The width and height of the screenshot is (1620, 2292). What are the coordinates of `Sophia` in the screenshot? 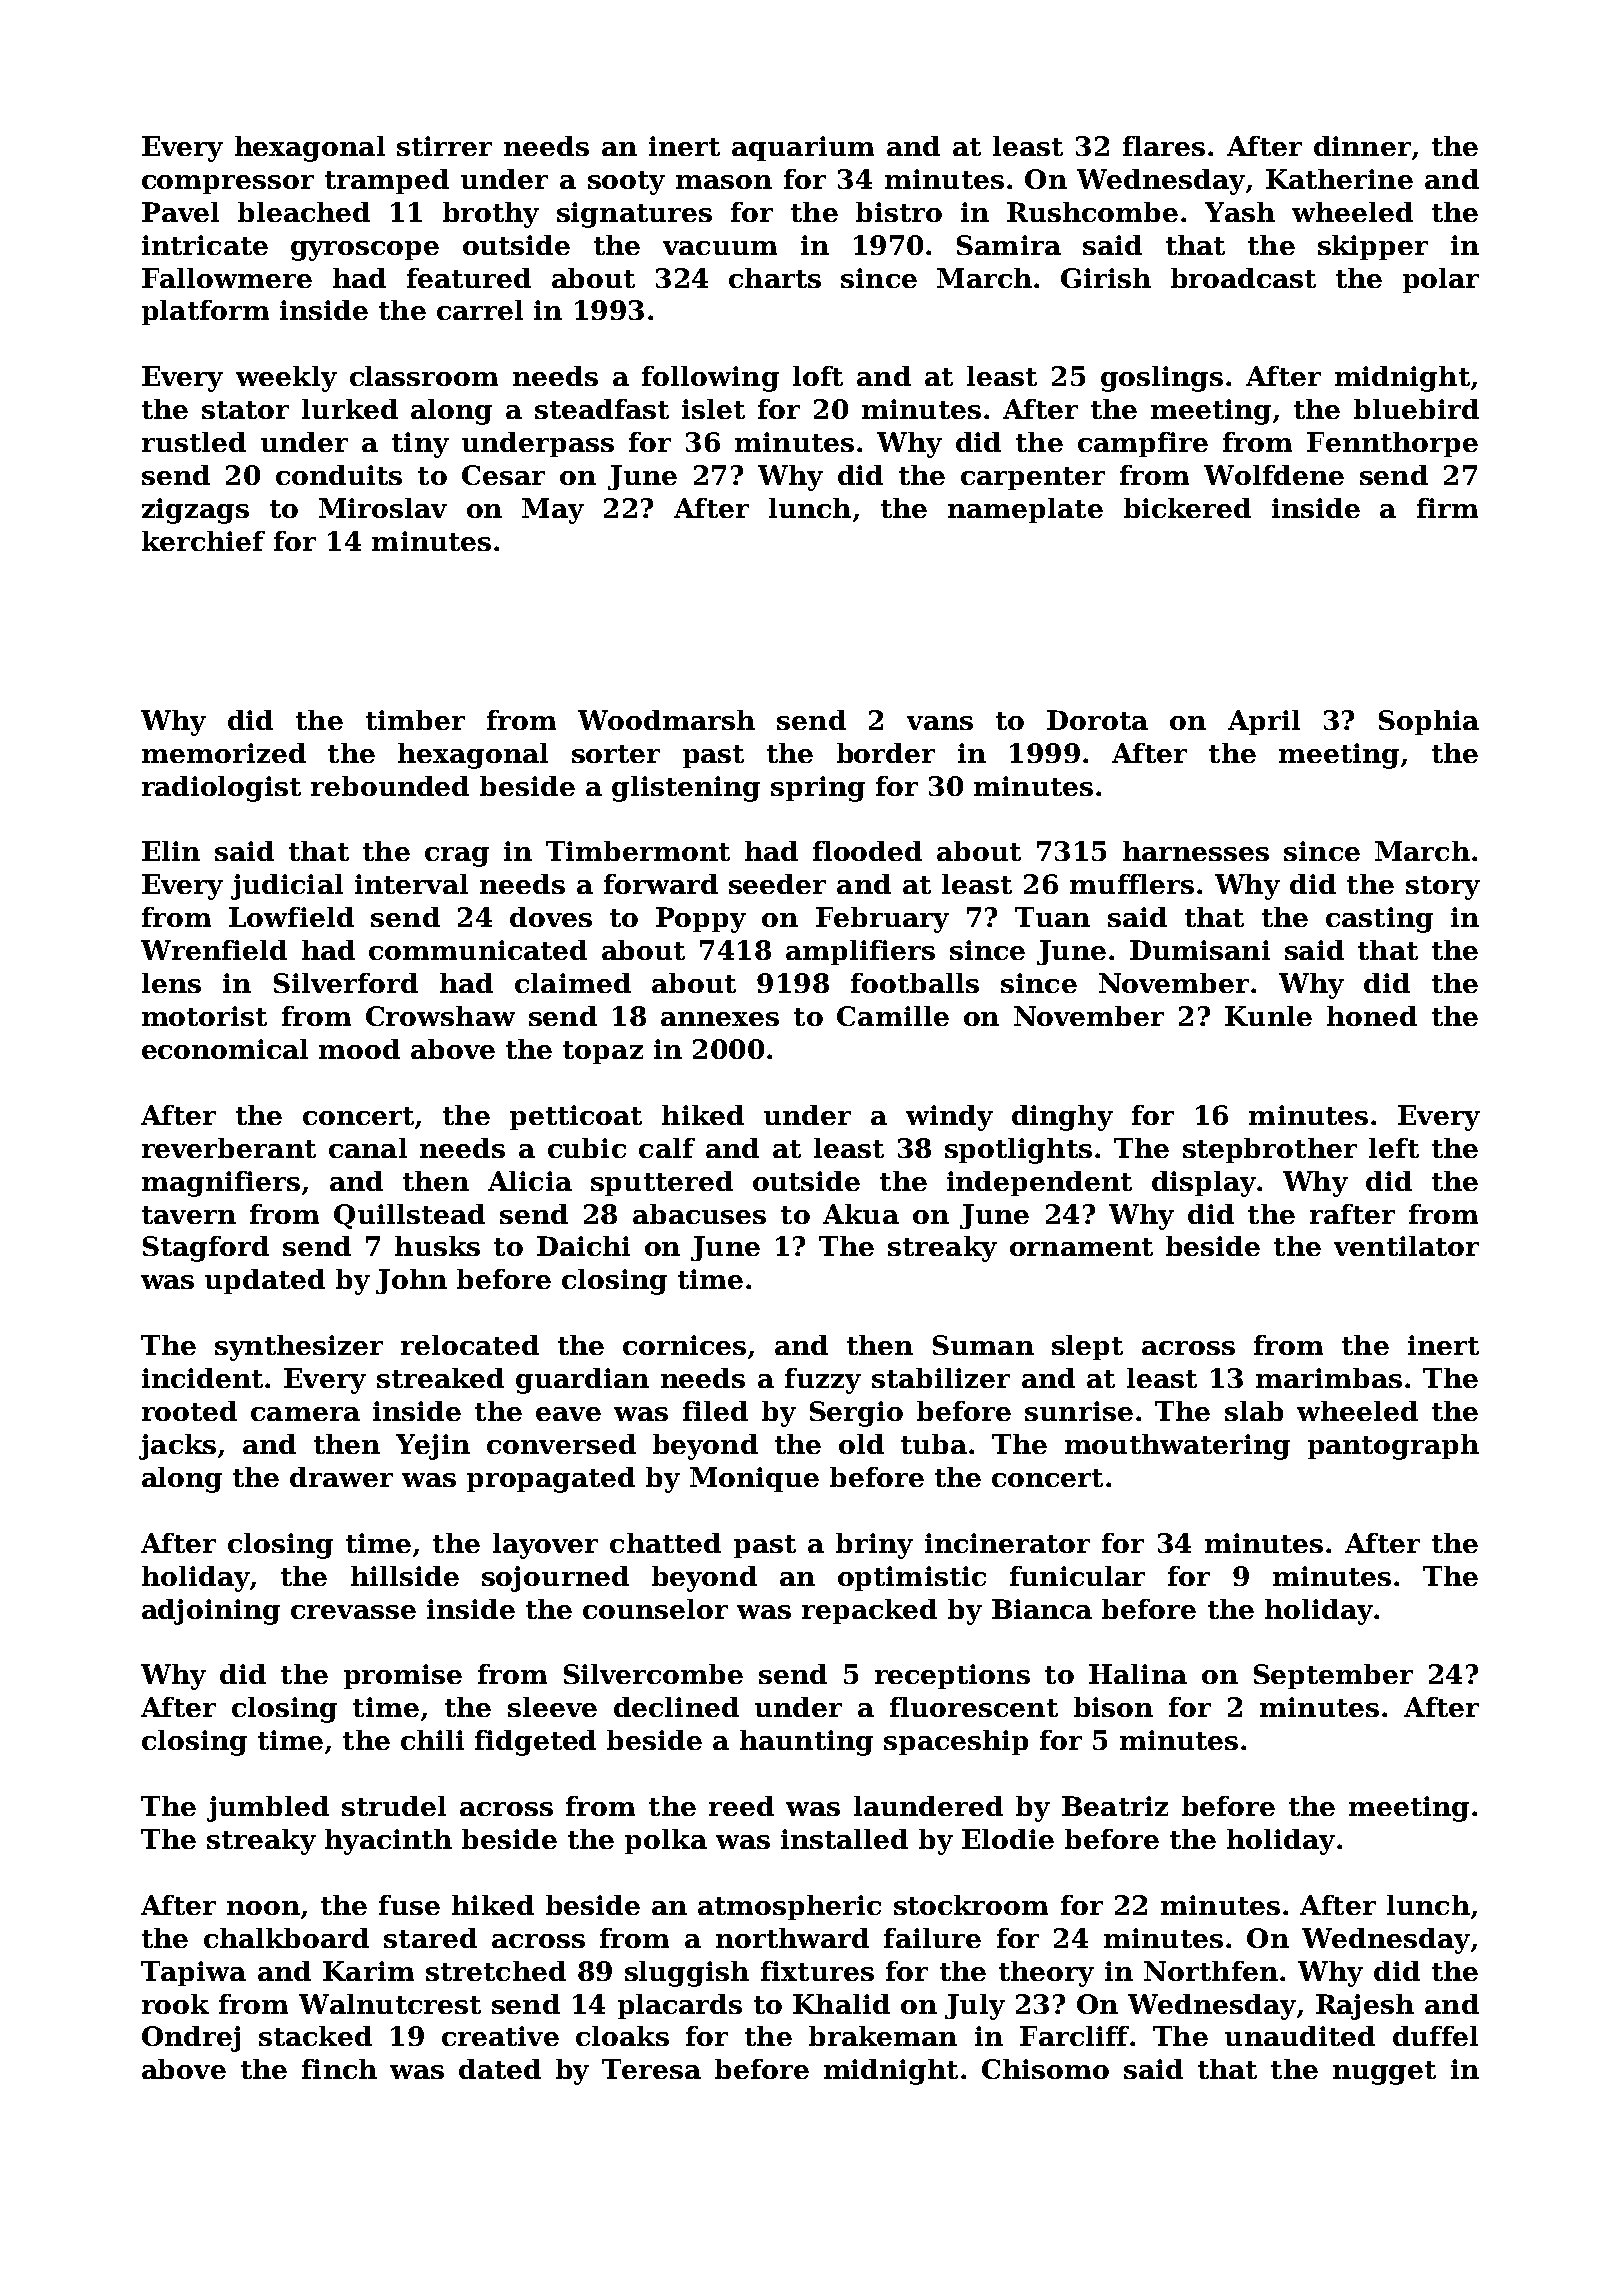 It's located at (1429, 722).
